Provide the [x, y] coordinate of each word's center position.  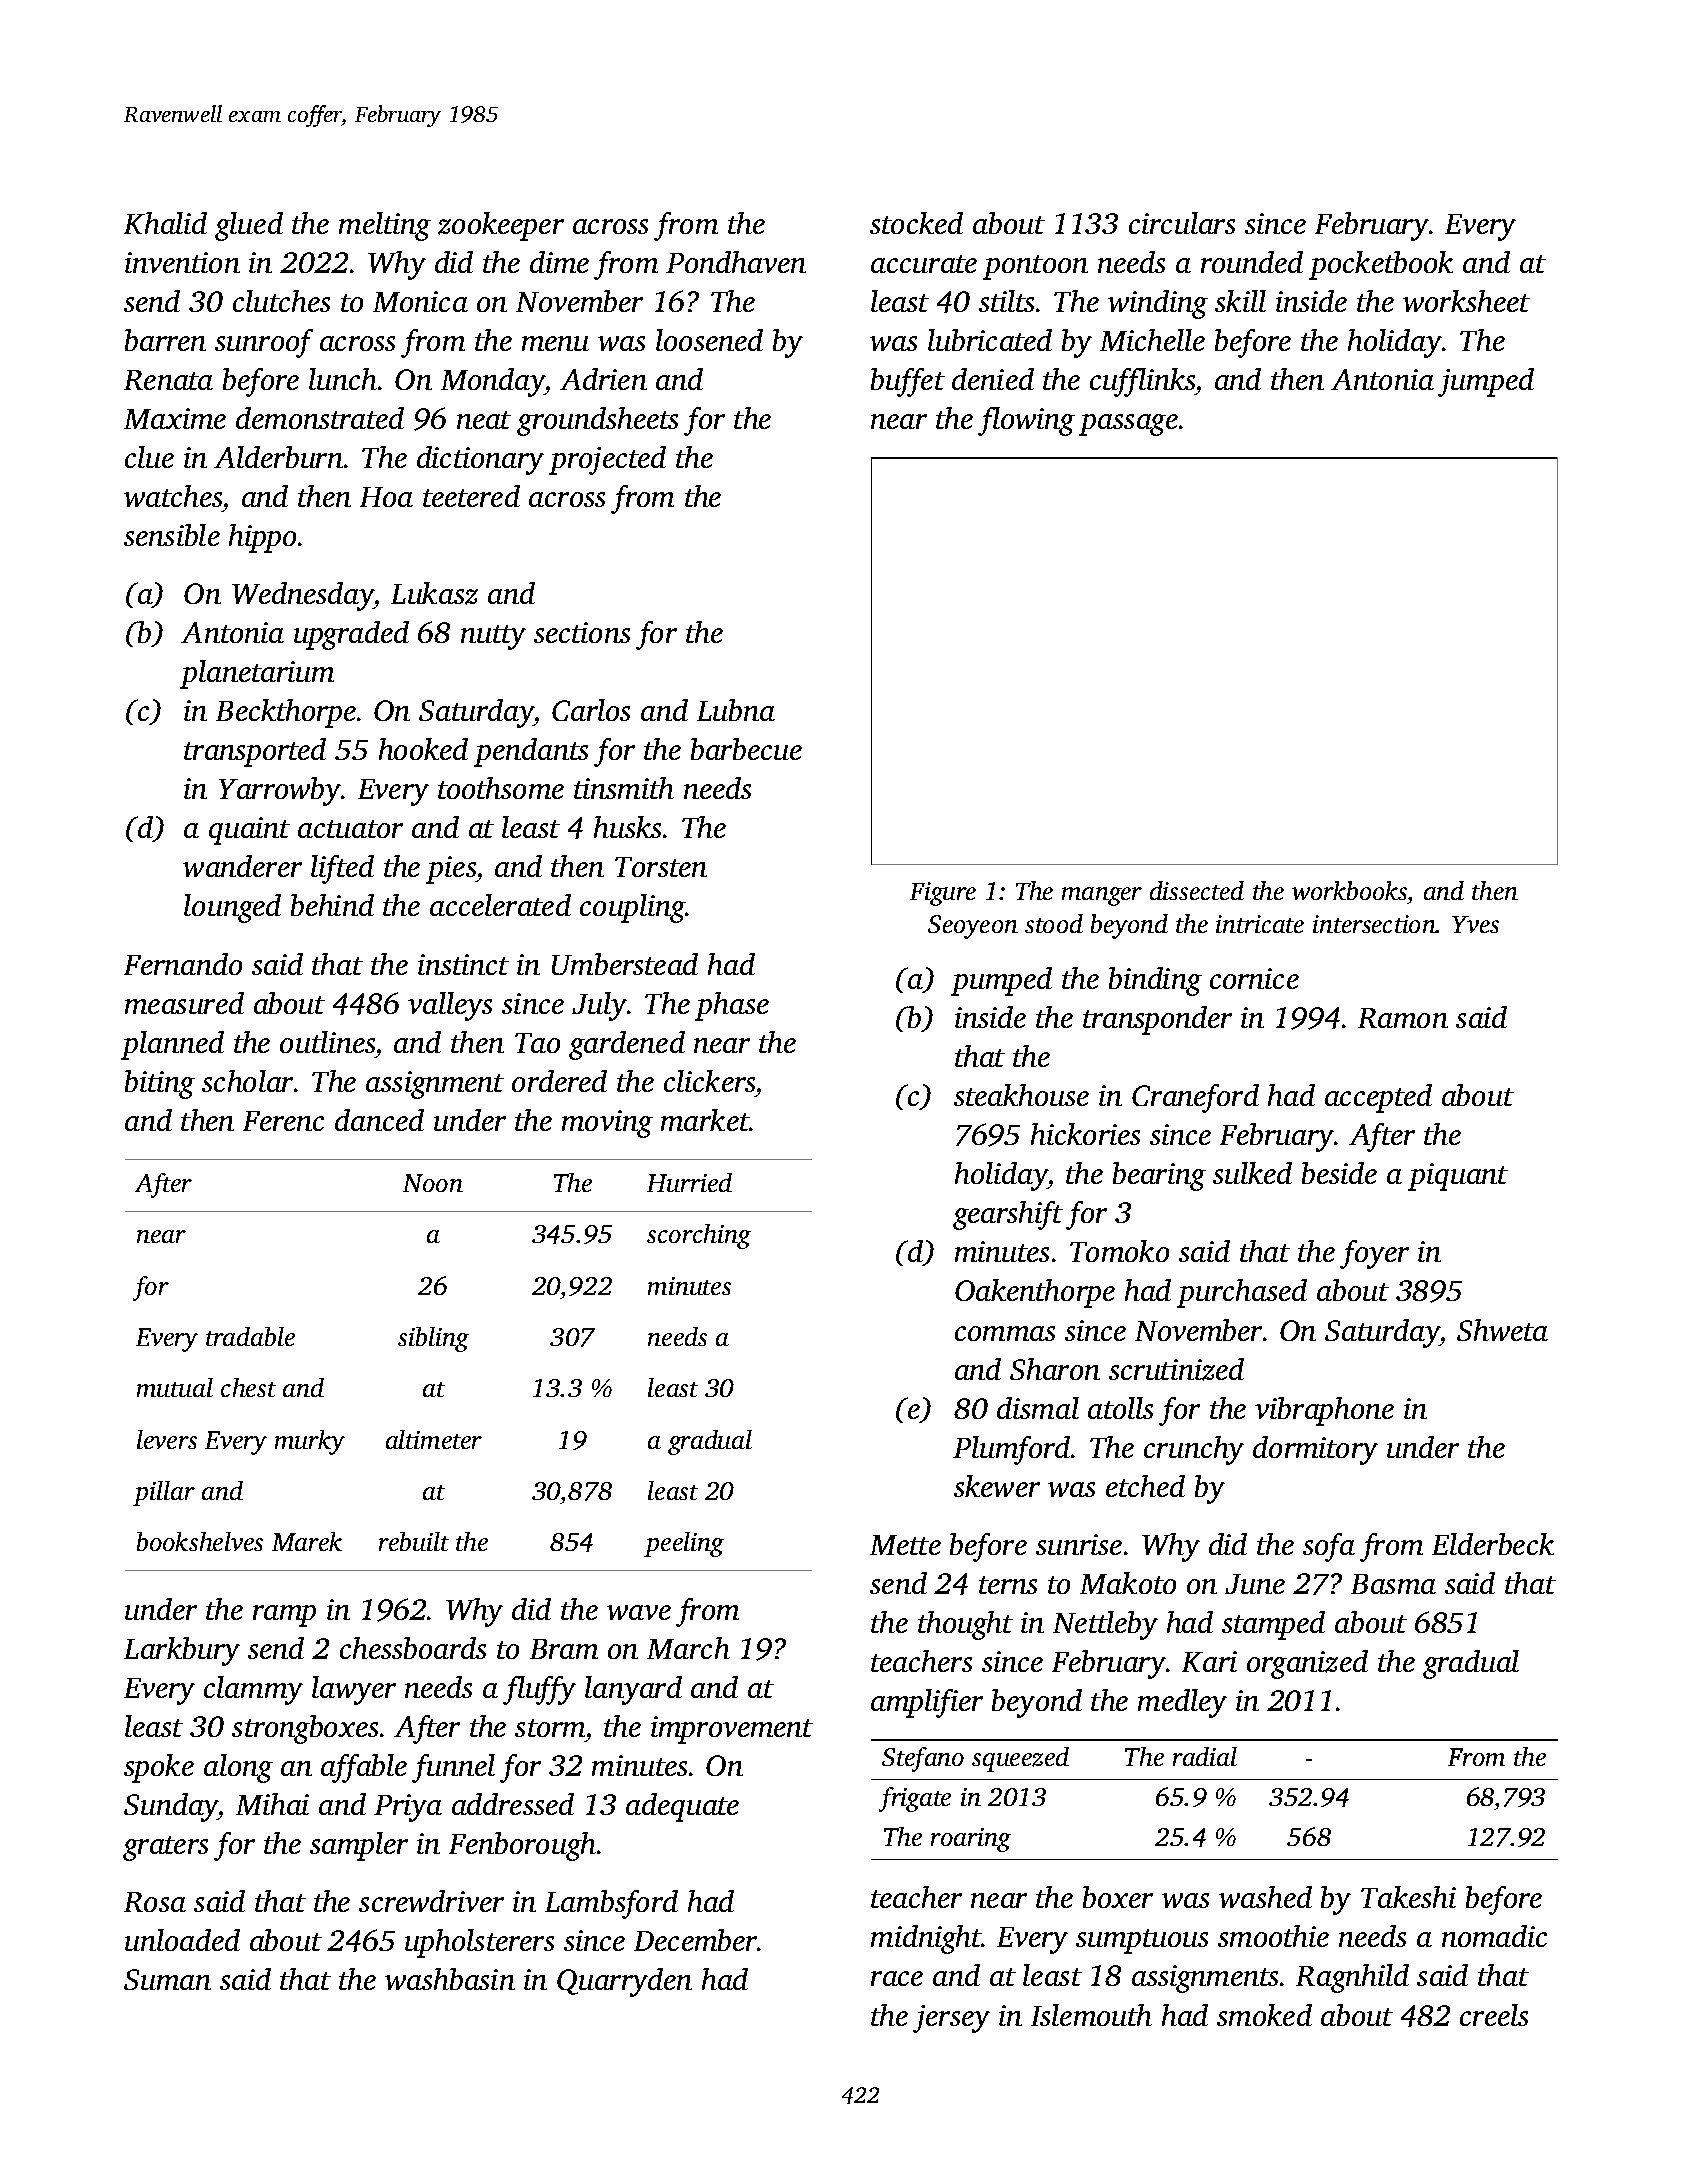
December [696, 1940]
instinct [463, 964]
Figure [943, 894]
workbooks [1349, 890]
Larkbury [182, 1651]
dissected [1197, 890]
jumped [1486, 382]
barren [165, 340]
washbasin [450, 1979]
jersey [951, 2019]
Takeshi [1408, 1897]
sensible [172, 535]
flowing [1026, 421]
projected [607, 460]
